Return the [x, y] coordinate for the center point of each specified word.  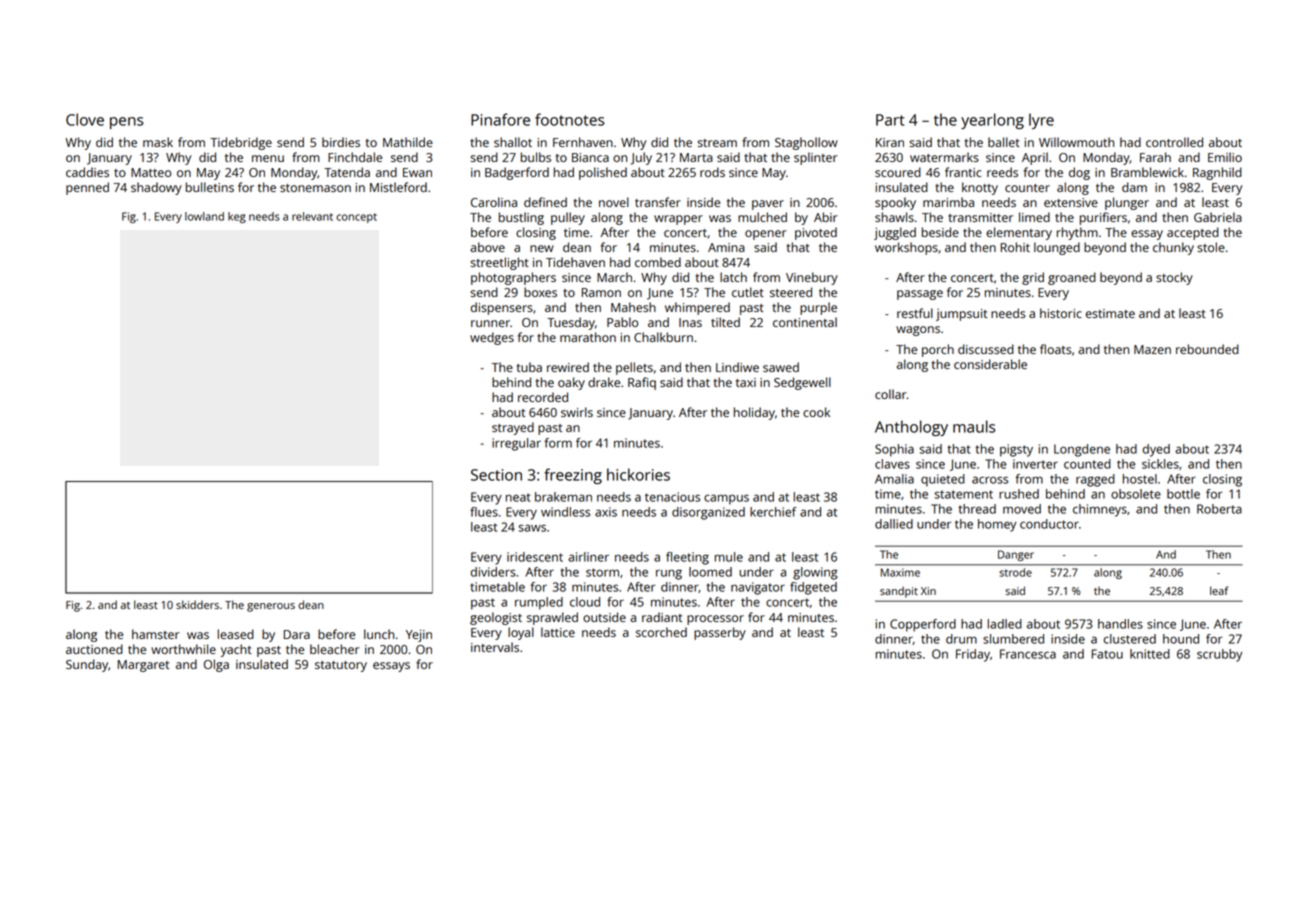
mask [158, 142]
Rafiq [642, 383]
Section [496, 475]
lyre [1041, 121]
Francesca [1028, 654]
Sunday [87, 665]
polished [603, 173]
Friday [973, 655]
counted [1087, 464]
